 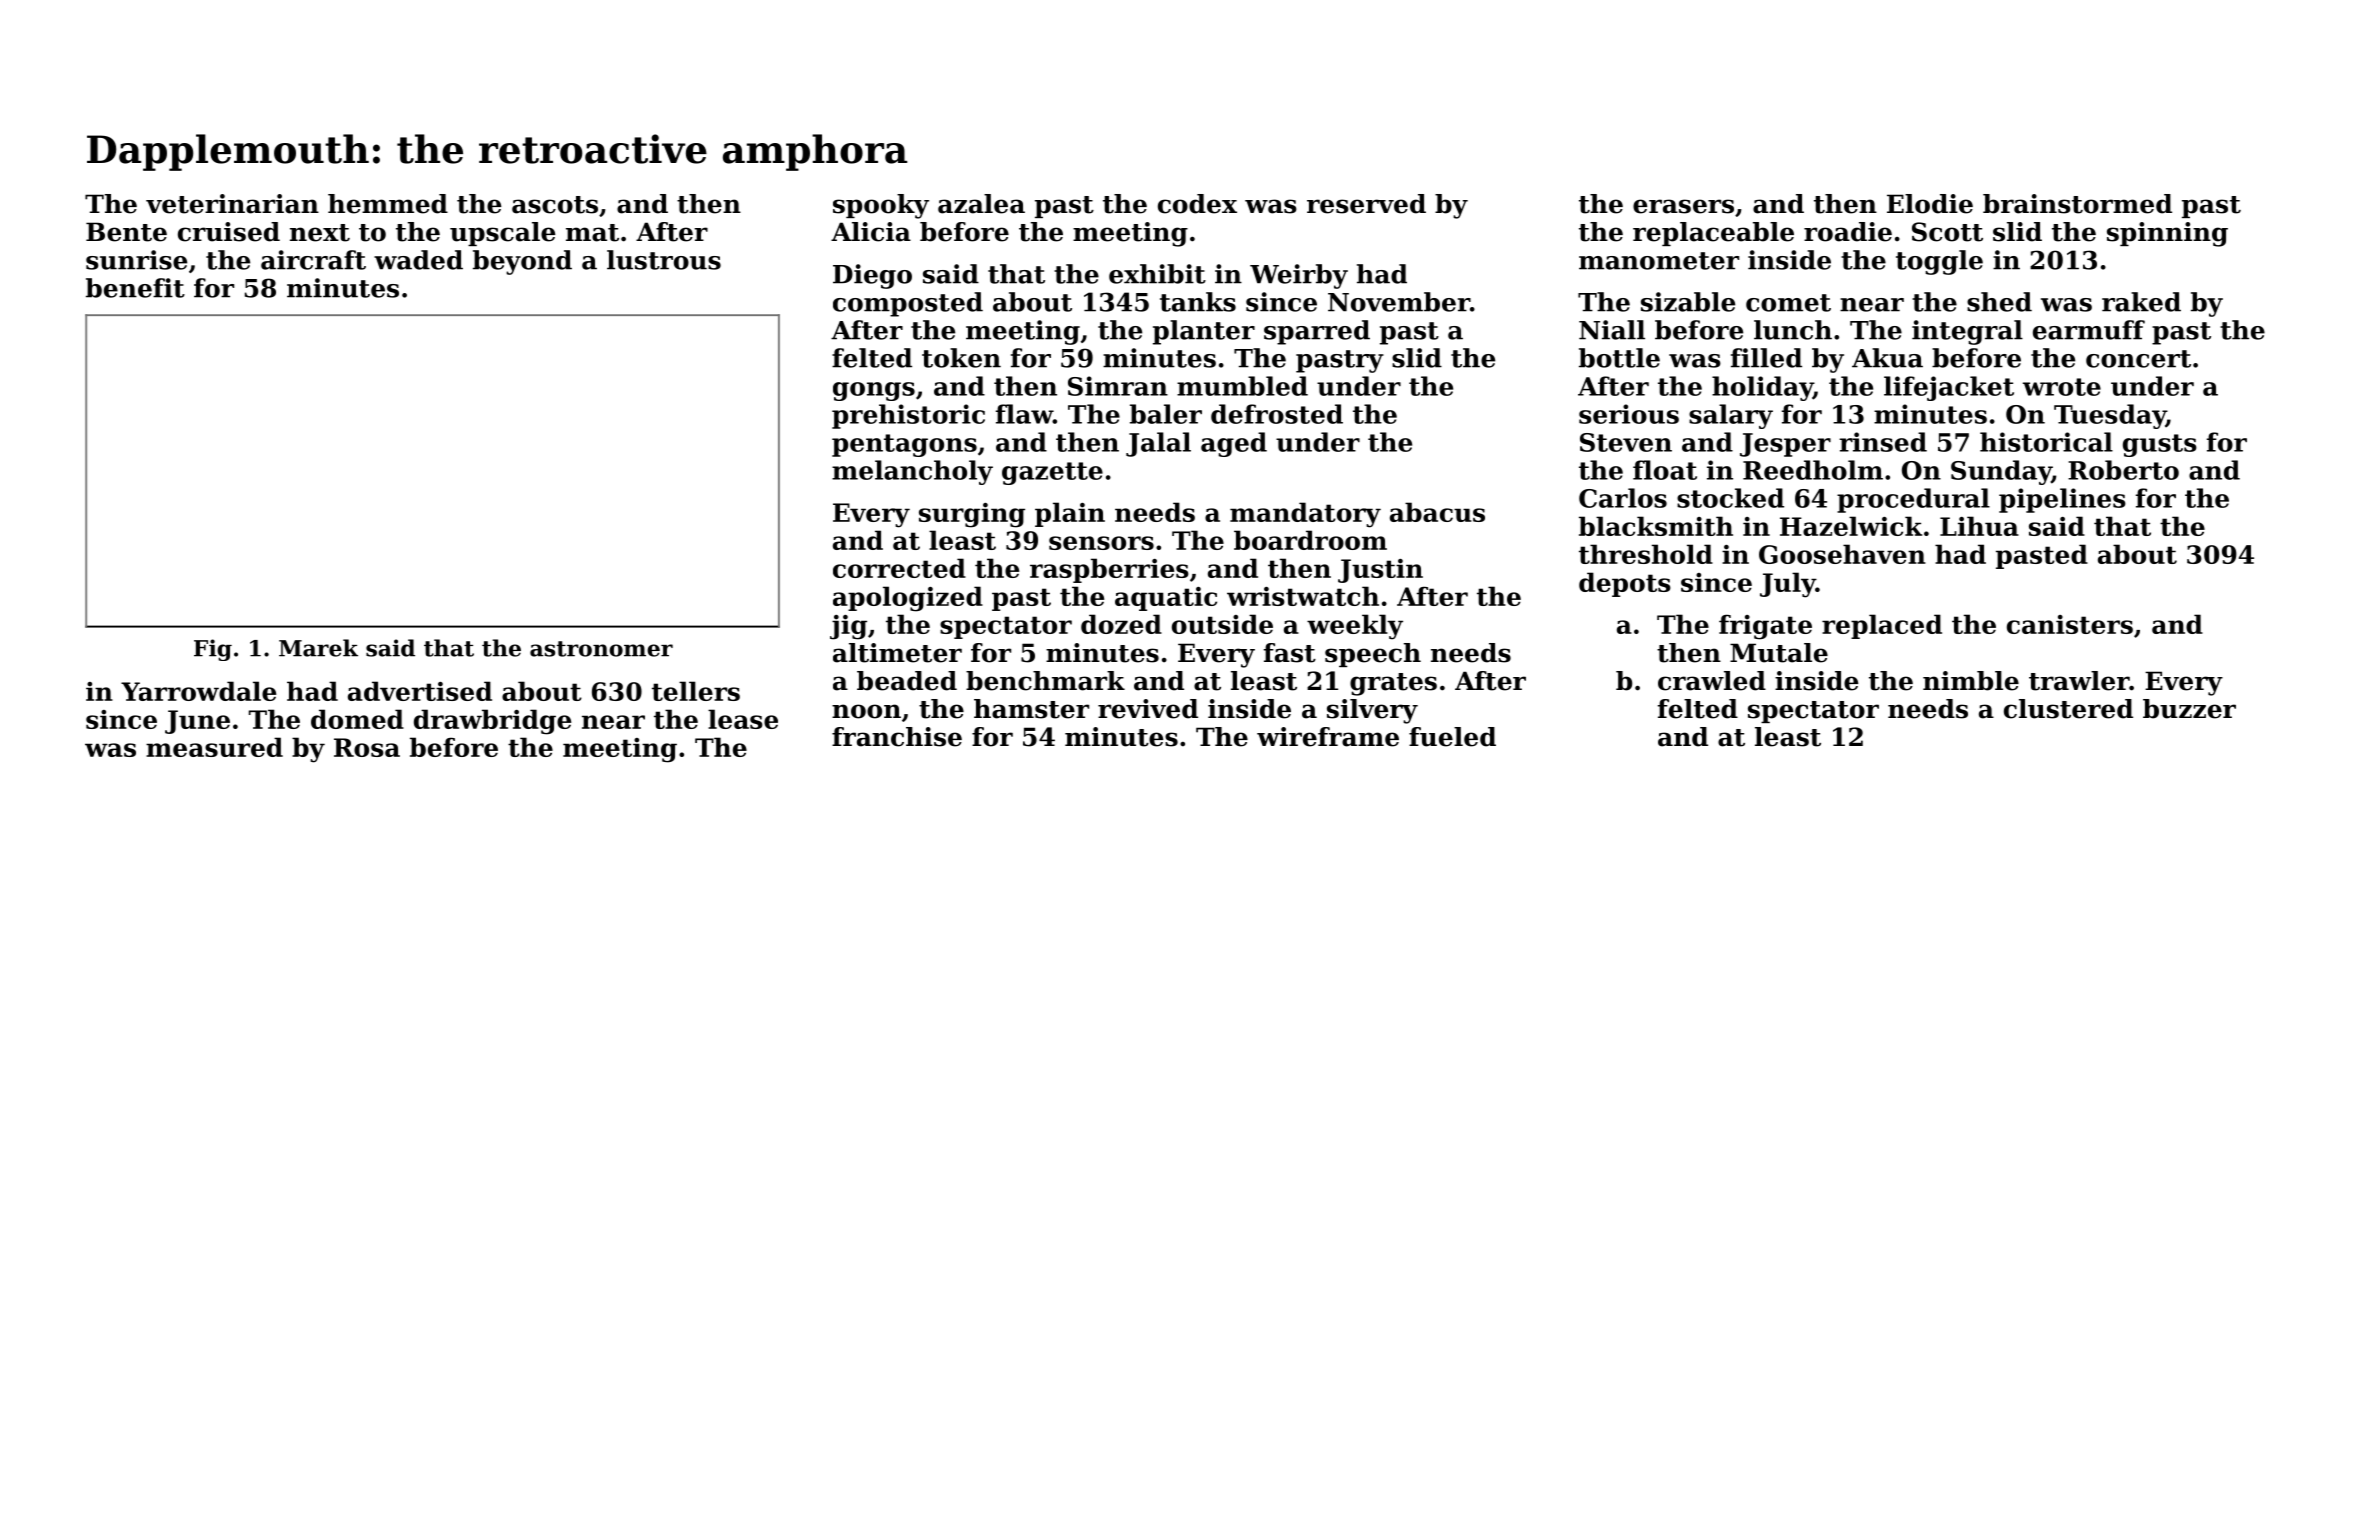 I want to click on benefit, so click(x=135, y=288).
